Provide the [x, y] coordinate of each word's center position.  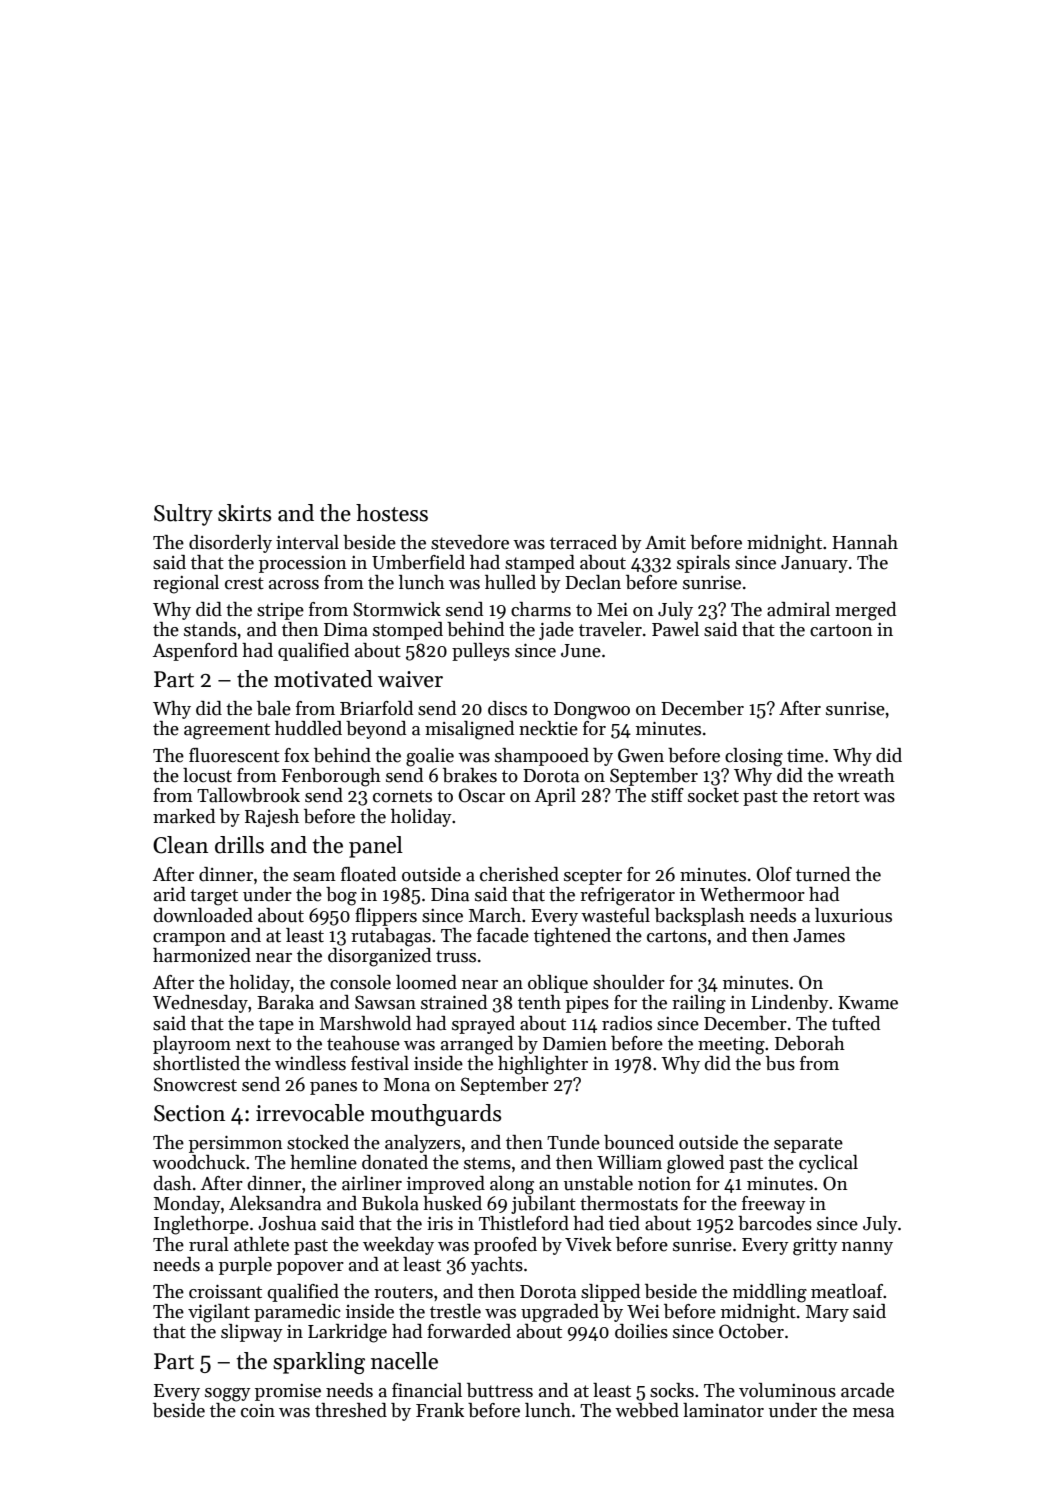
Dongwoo [592, 711]
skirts [244, 513]
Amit [665, 543]
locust [207, 775]
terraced [583, 542]
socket [713, 795]
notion [664, 1184]
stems [487, 1163]
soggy [228, 1395]
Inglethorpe [201, 1225]
